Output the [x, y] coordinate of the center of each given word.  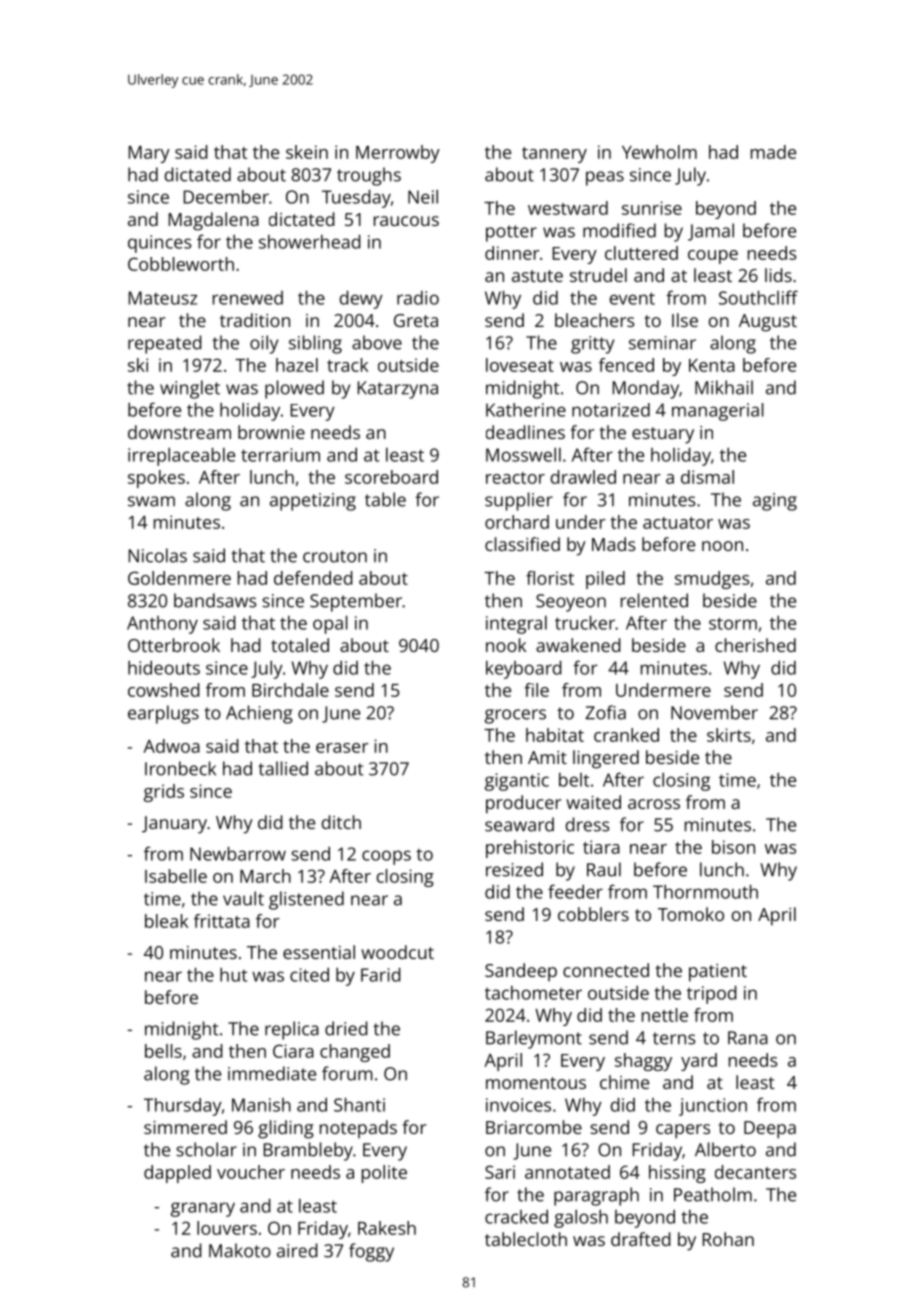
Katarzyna [398, 390]
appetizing [313, 502]
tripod [712, 995]
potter [511, 233]
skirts [729, 735]
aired [297, 1250]
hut [233, 975]
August [768, 323]
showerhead [310, 242]
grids [164, 793]
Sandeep [521, 972]
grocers [515, 716]
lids [778, 275]
